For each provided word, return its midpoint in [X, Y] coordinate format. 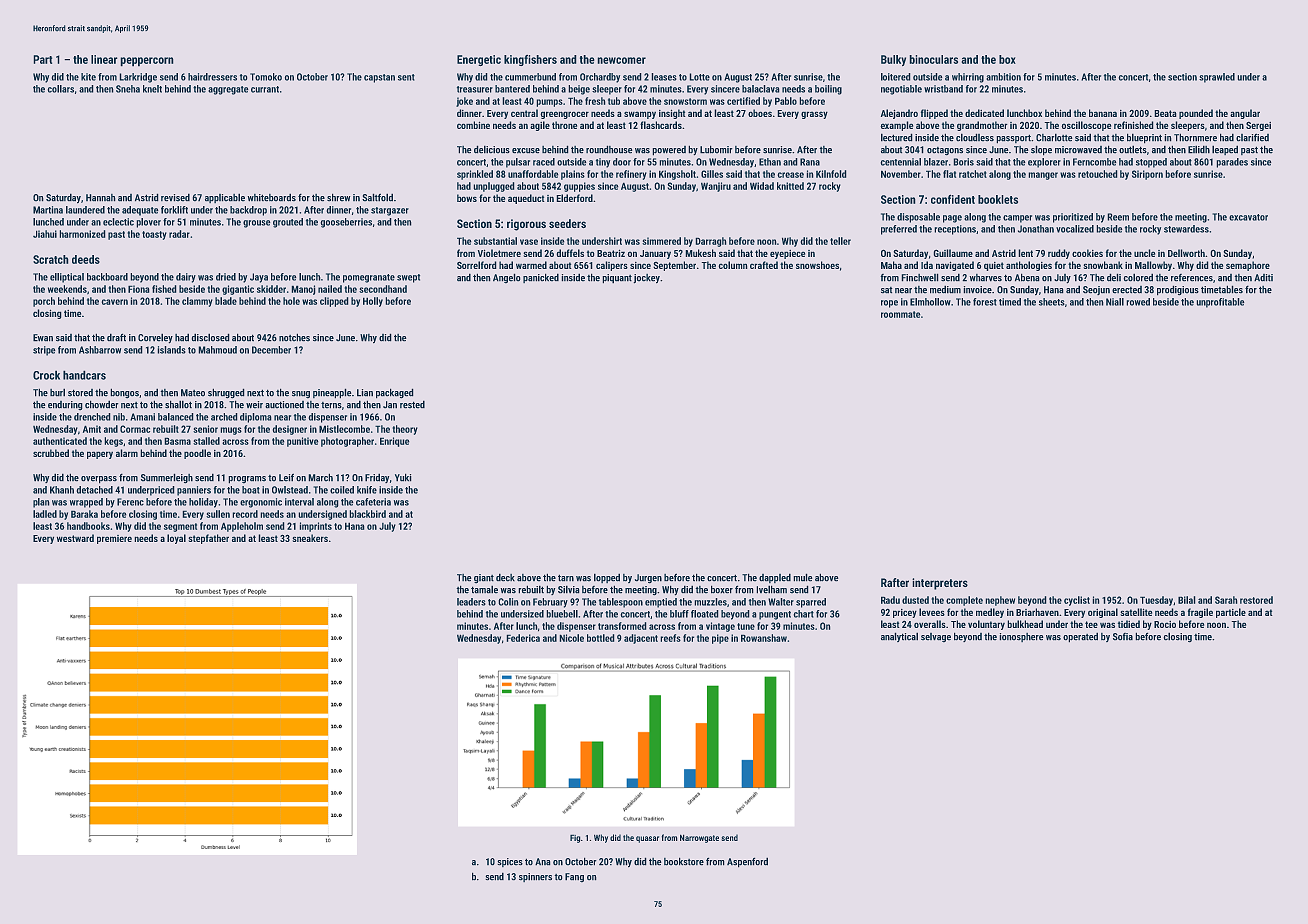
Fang [574, 877]
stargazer [390, 211]
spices [510, 862]
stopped [1151, 163]
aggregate [228, 90]
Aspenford [747, 862]
